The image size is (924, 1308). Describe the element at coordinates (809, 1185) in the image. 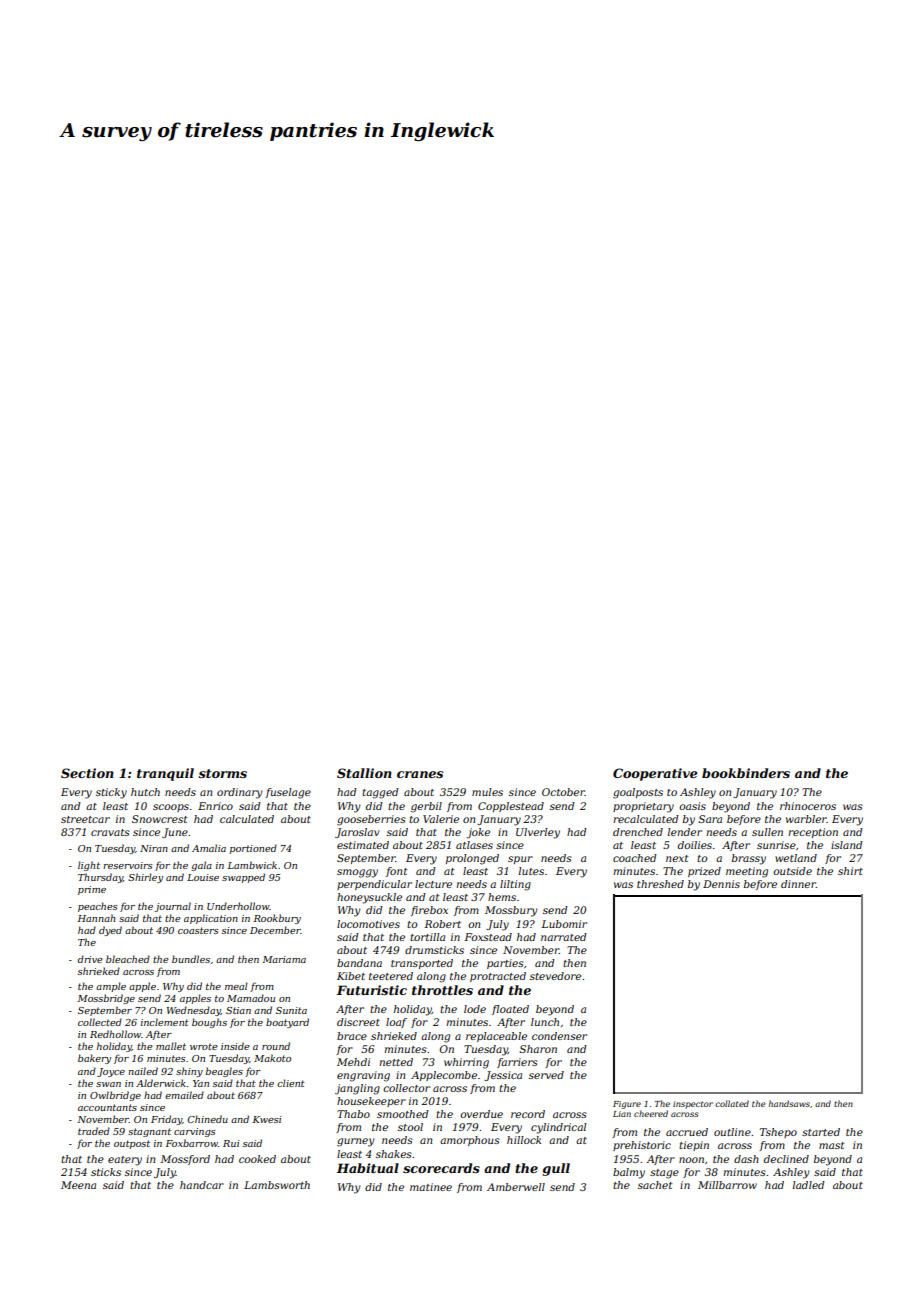

I see `ladled` at that location.
